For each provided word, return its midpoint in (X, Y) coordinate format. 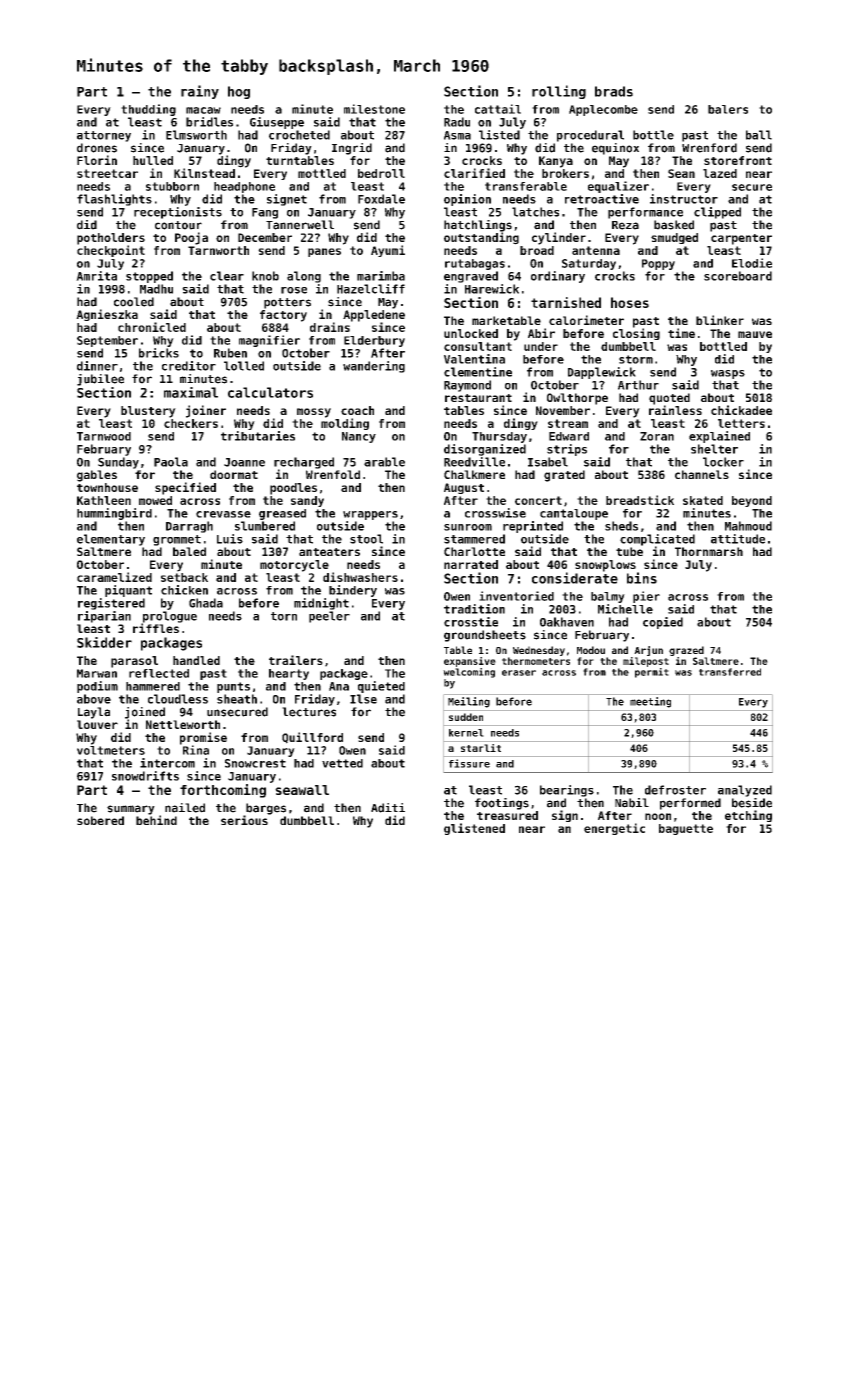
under (541, 346)
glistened (474, 829)
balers (728, 109)
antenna (596, 250)
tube (629, 551)
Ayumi (388, 251)
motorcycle (294, 566)
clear (227, 276)
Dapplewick (602, 373)
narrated (471, 564)
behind (156, 820)
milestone (374, 109)
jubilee (100, 380)
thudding (148, 110)
